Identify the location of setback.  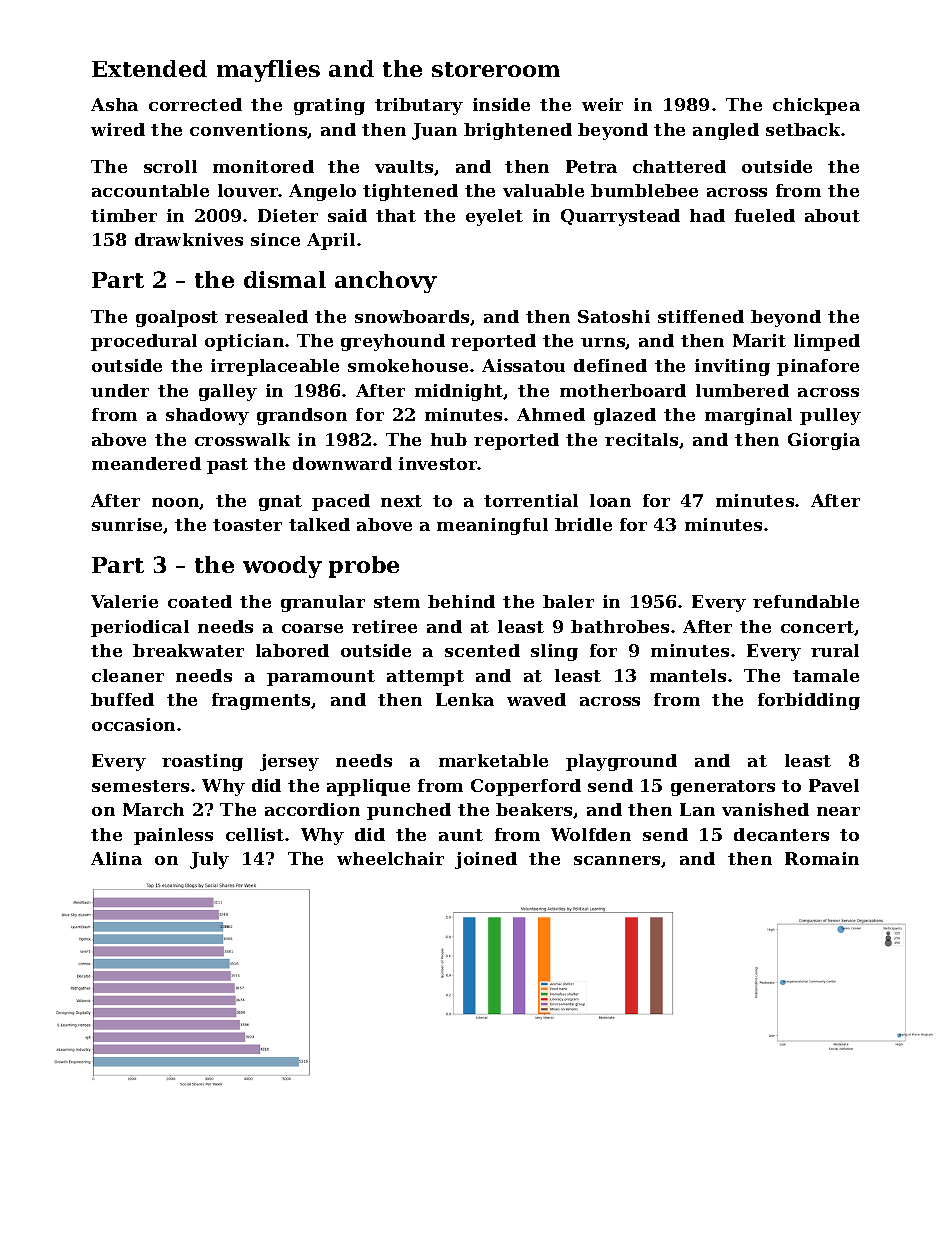
(804, 129).
